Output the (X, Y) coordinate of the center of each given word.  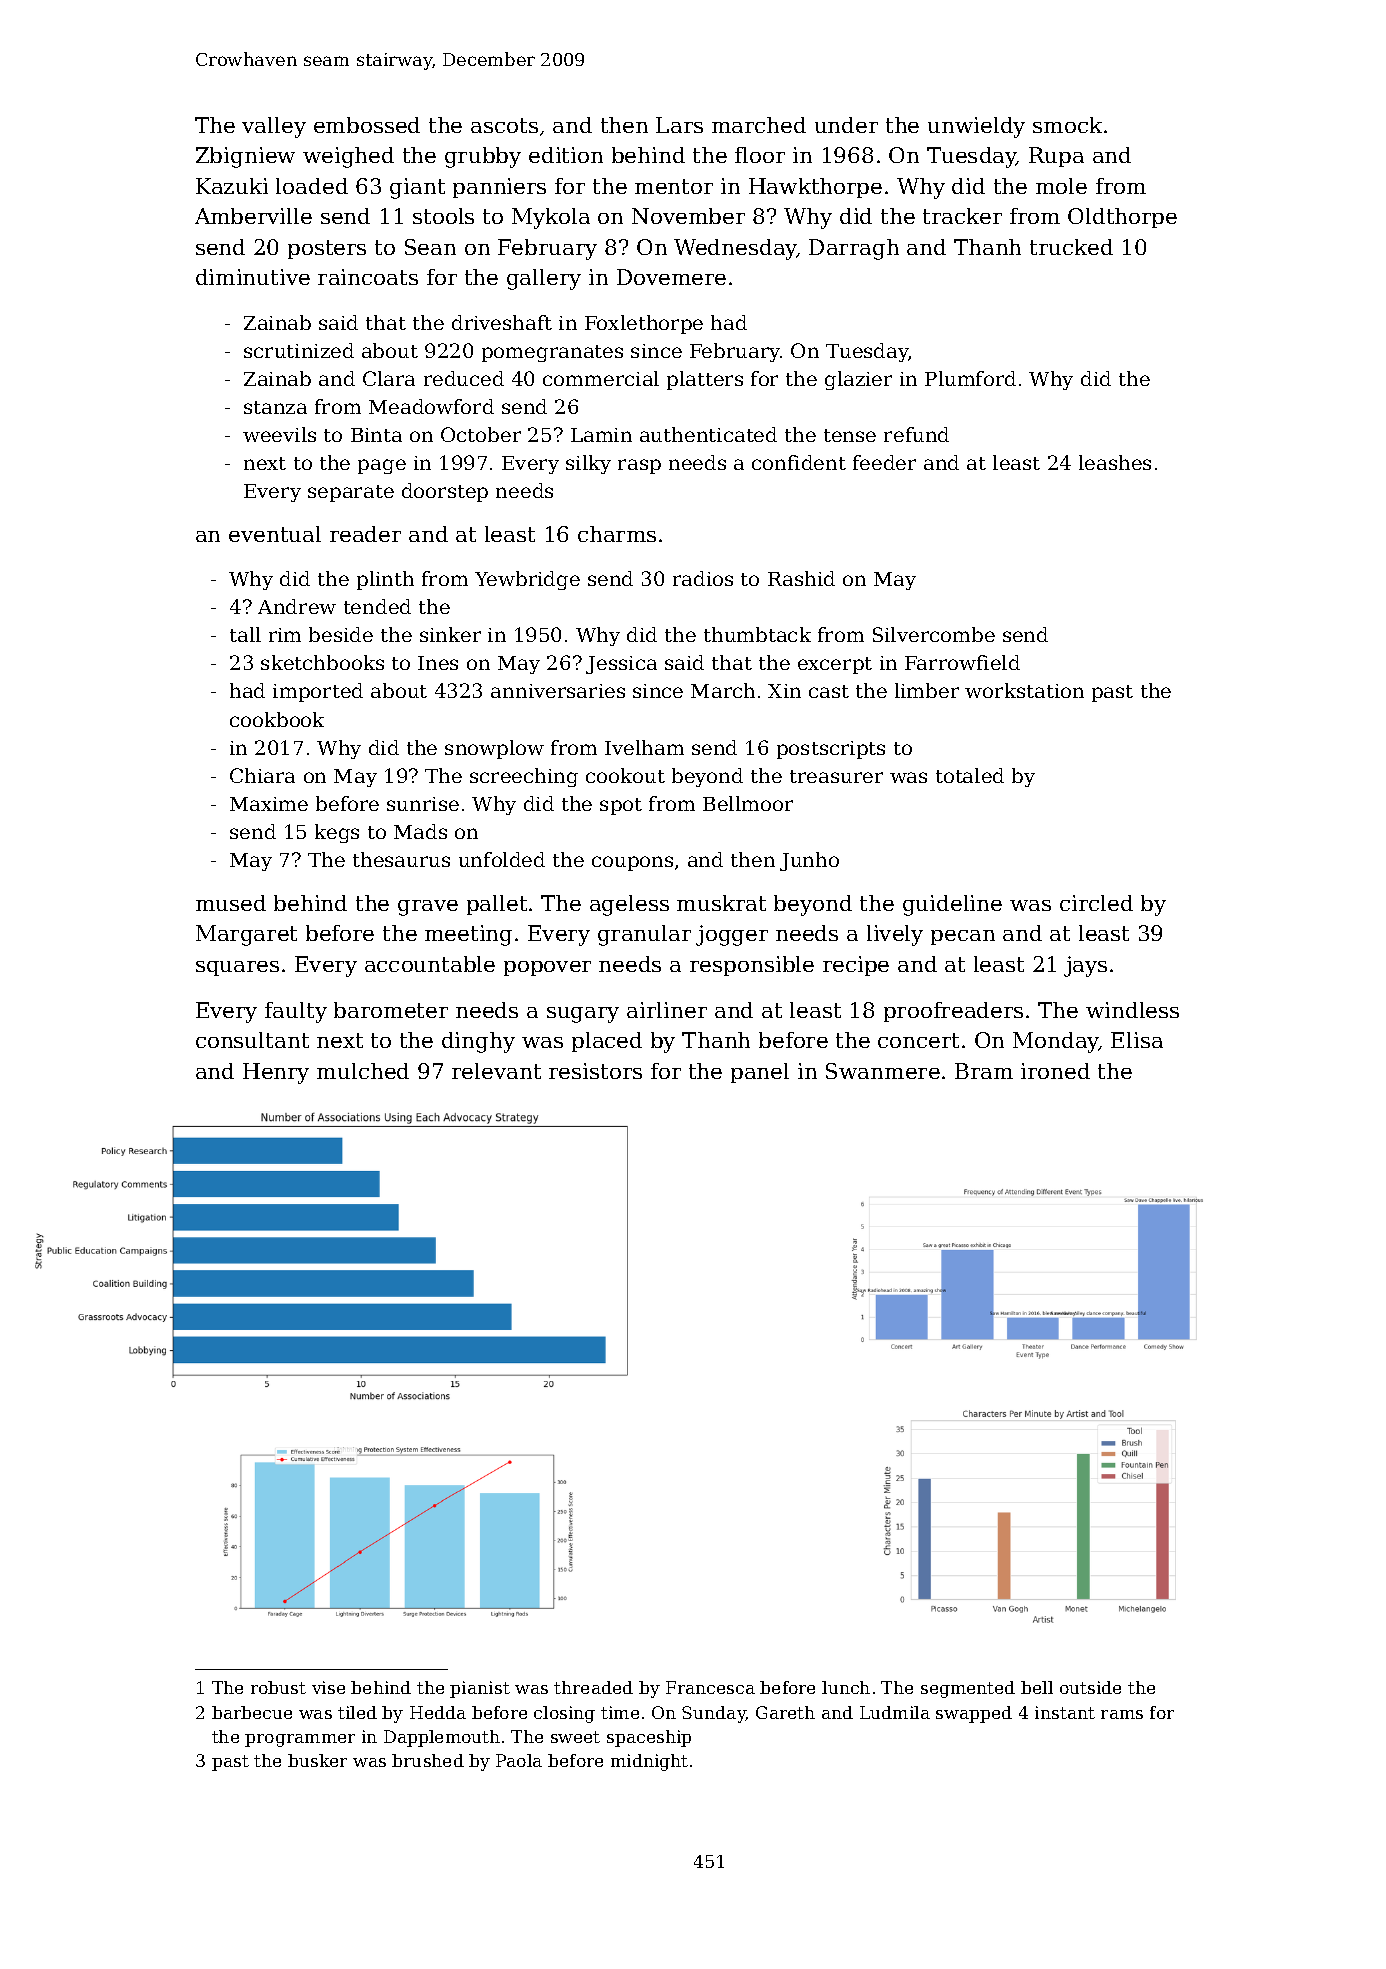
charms (617, 534)
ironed (1055, 1071)
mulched (363, 1071)
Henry (276, 1073)
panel (760, 1073)
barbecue (252, 1712)
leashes (1115, 462)
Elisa (1137, 1040)
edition (566, 155)
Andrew (297, 606)
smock (1067, 125)
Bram (984, 1071)
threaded (593, 1687)
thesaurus (401, 859)
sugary (583, 1015)
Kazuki (232, 186)
